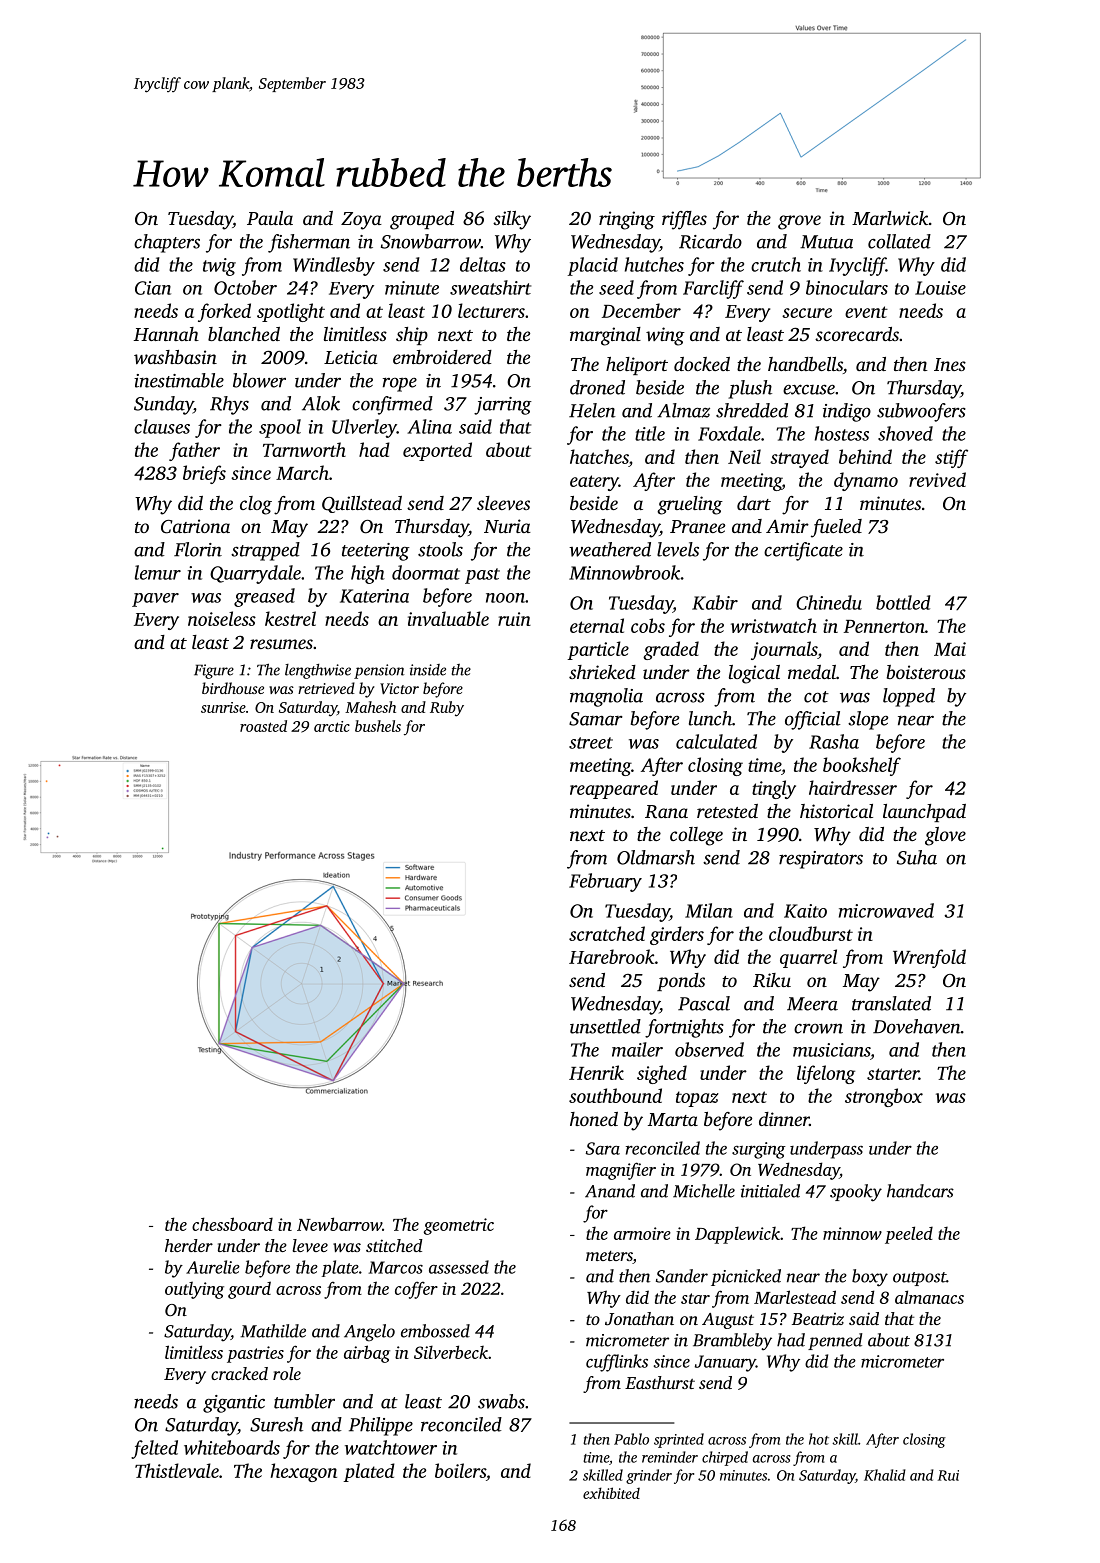 This screenshot has width=1100, height=1563. I want to click on outlying, so click(194, 1290).
